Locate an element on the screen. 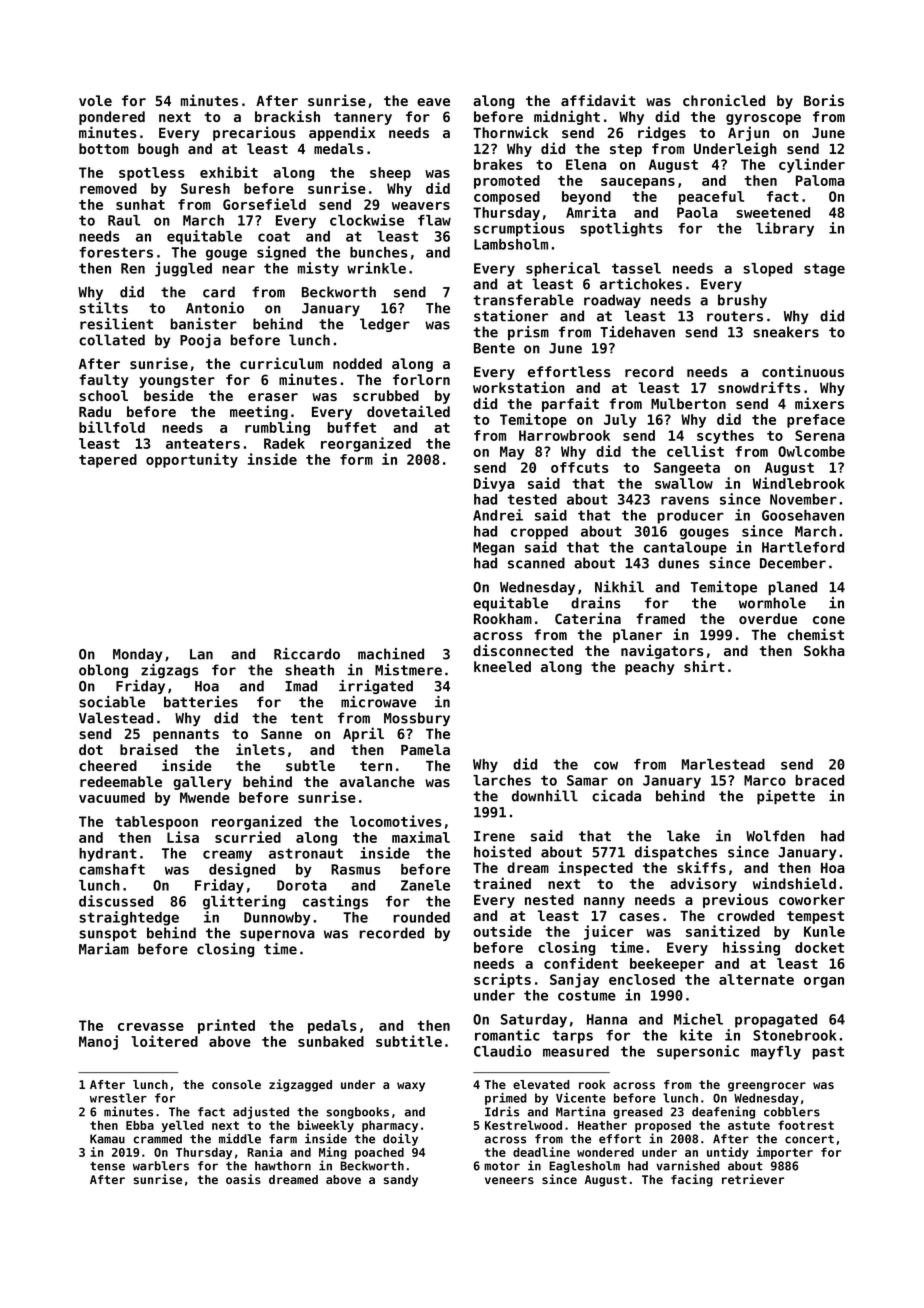  affidavit is located at coordinates (598, 100).
